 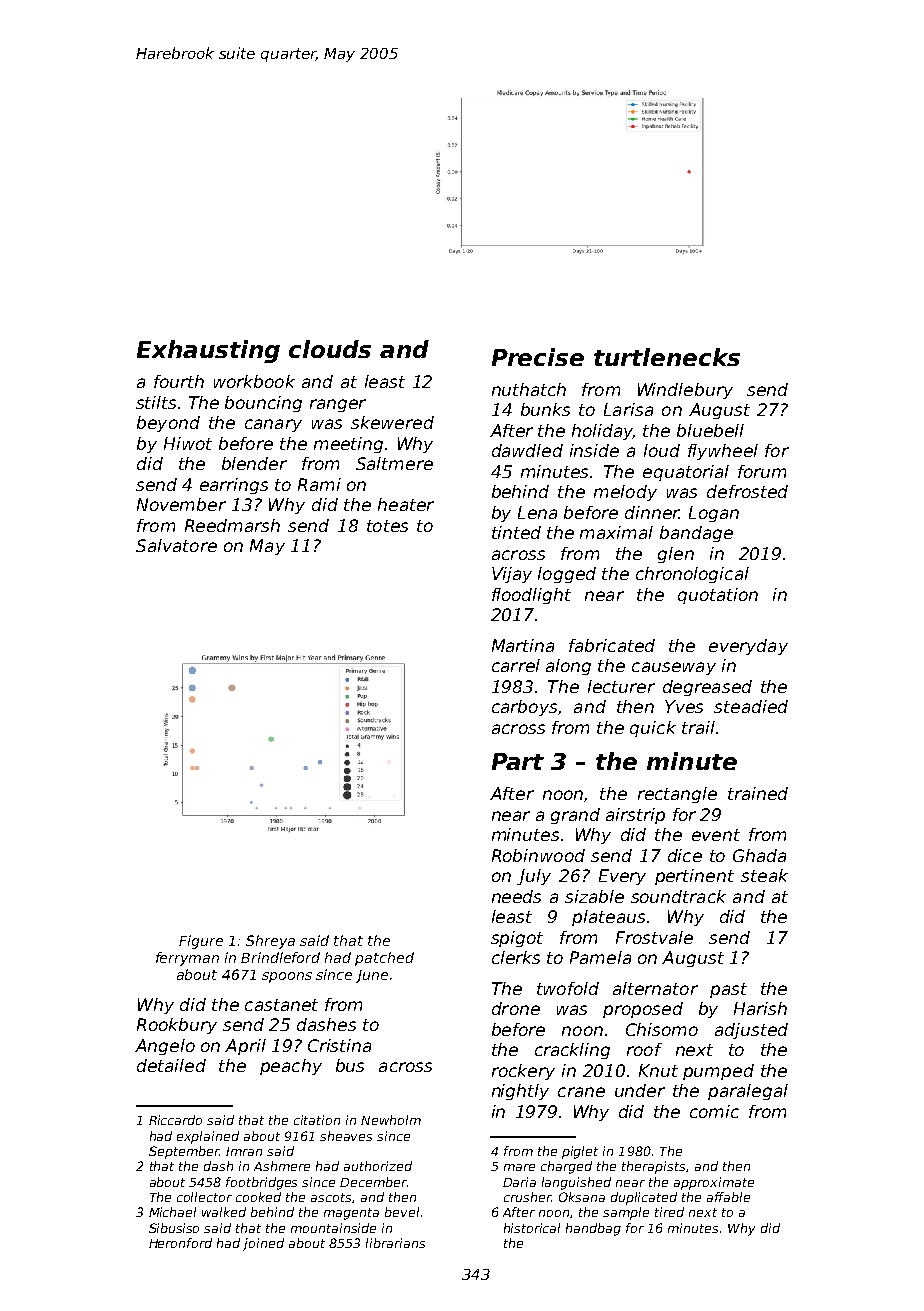 I want to click on roof, so click(x=644, y=1049).
